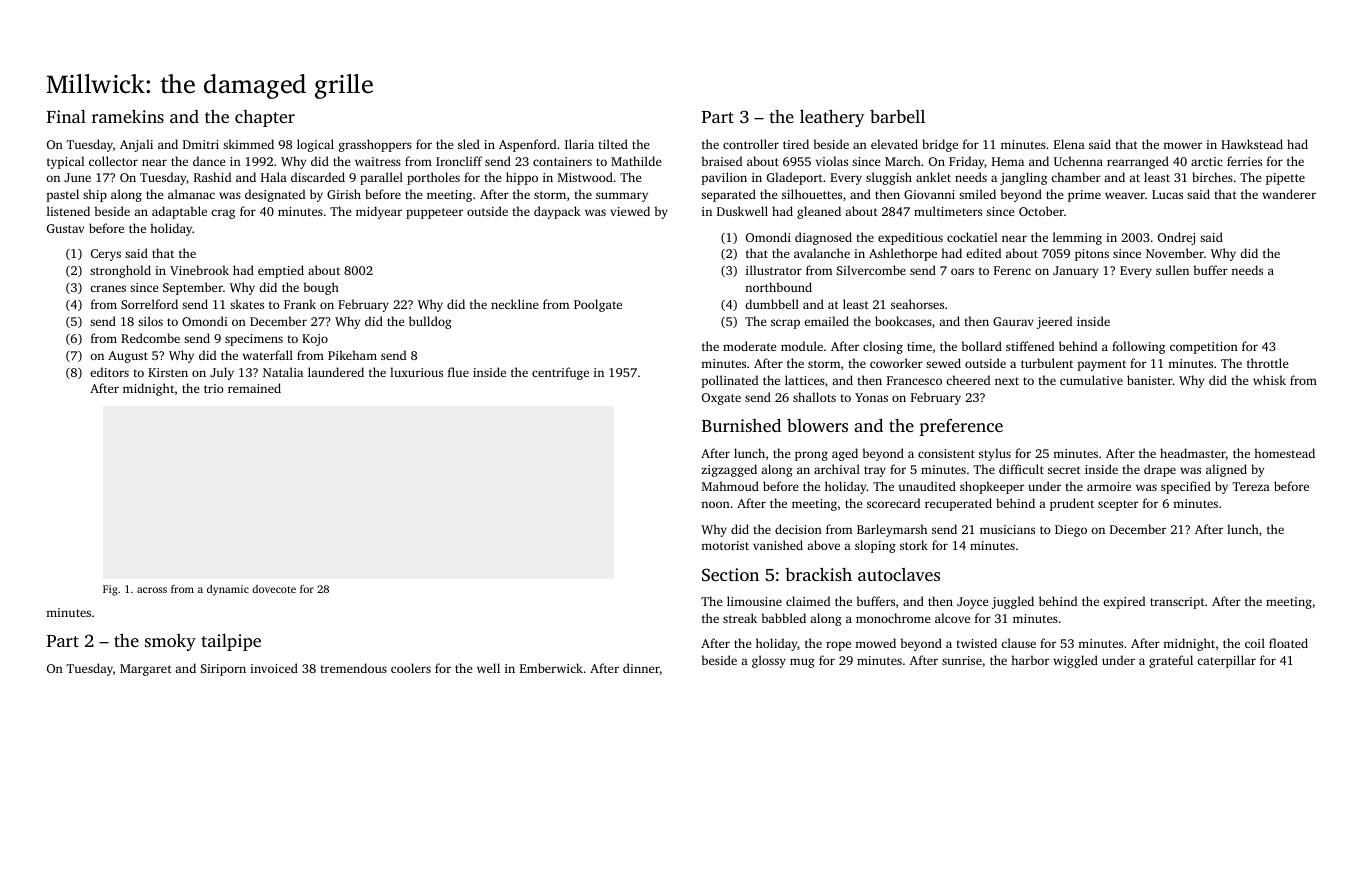  What do you see at coordinates (729, 470) in the screenshot?
I see `zigzagged` at bounding box center [729, 470].
